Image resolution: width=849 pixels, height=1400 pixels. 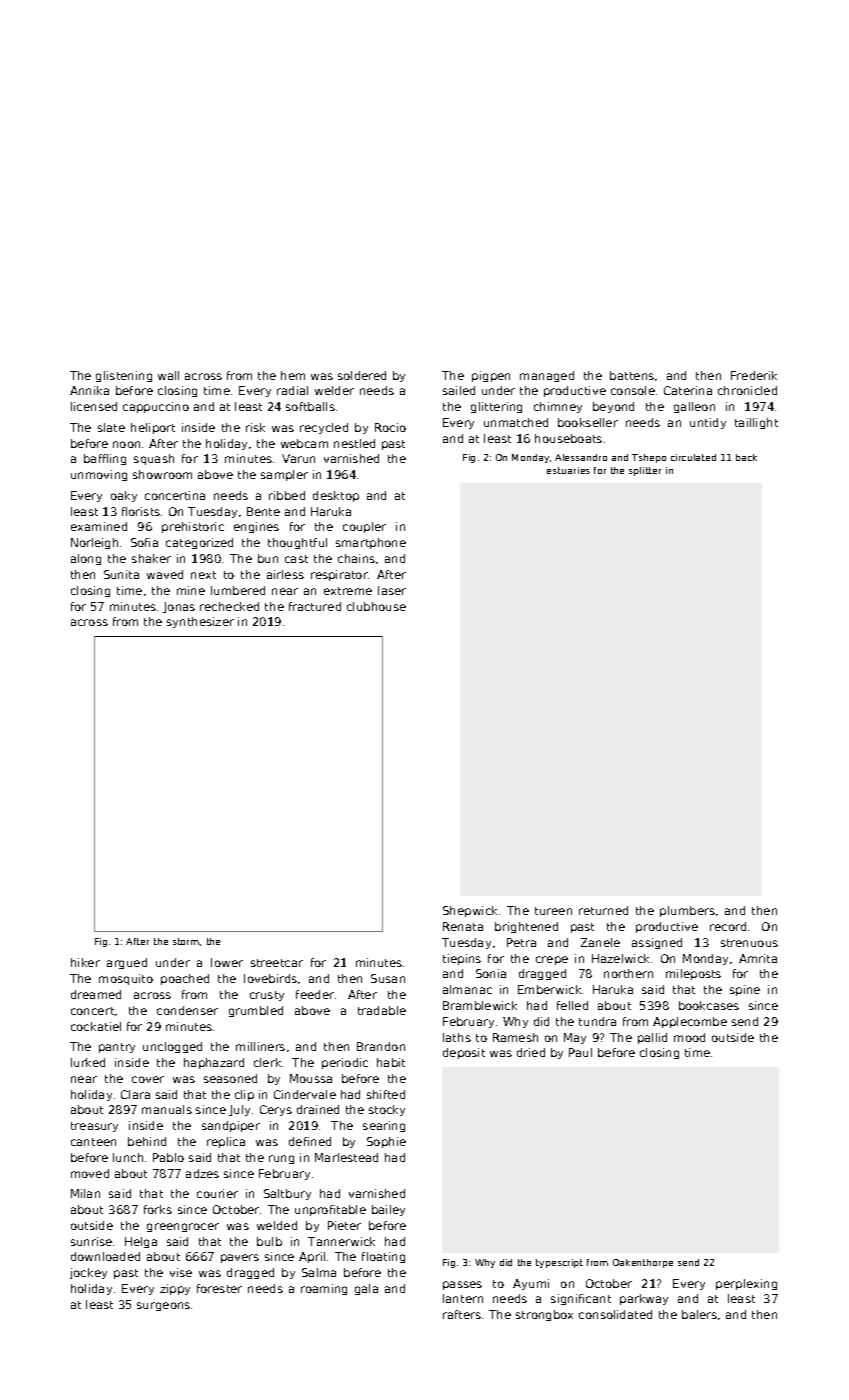 What do you see at coordinates (186, 941) in the document?
I see `storm` at bounding box center [186, 941].
